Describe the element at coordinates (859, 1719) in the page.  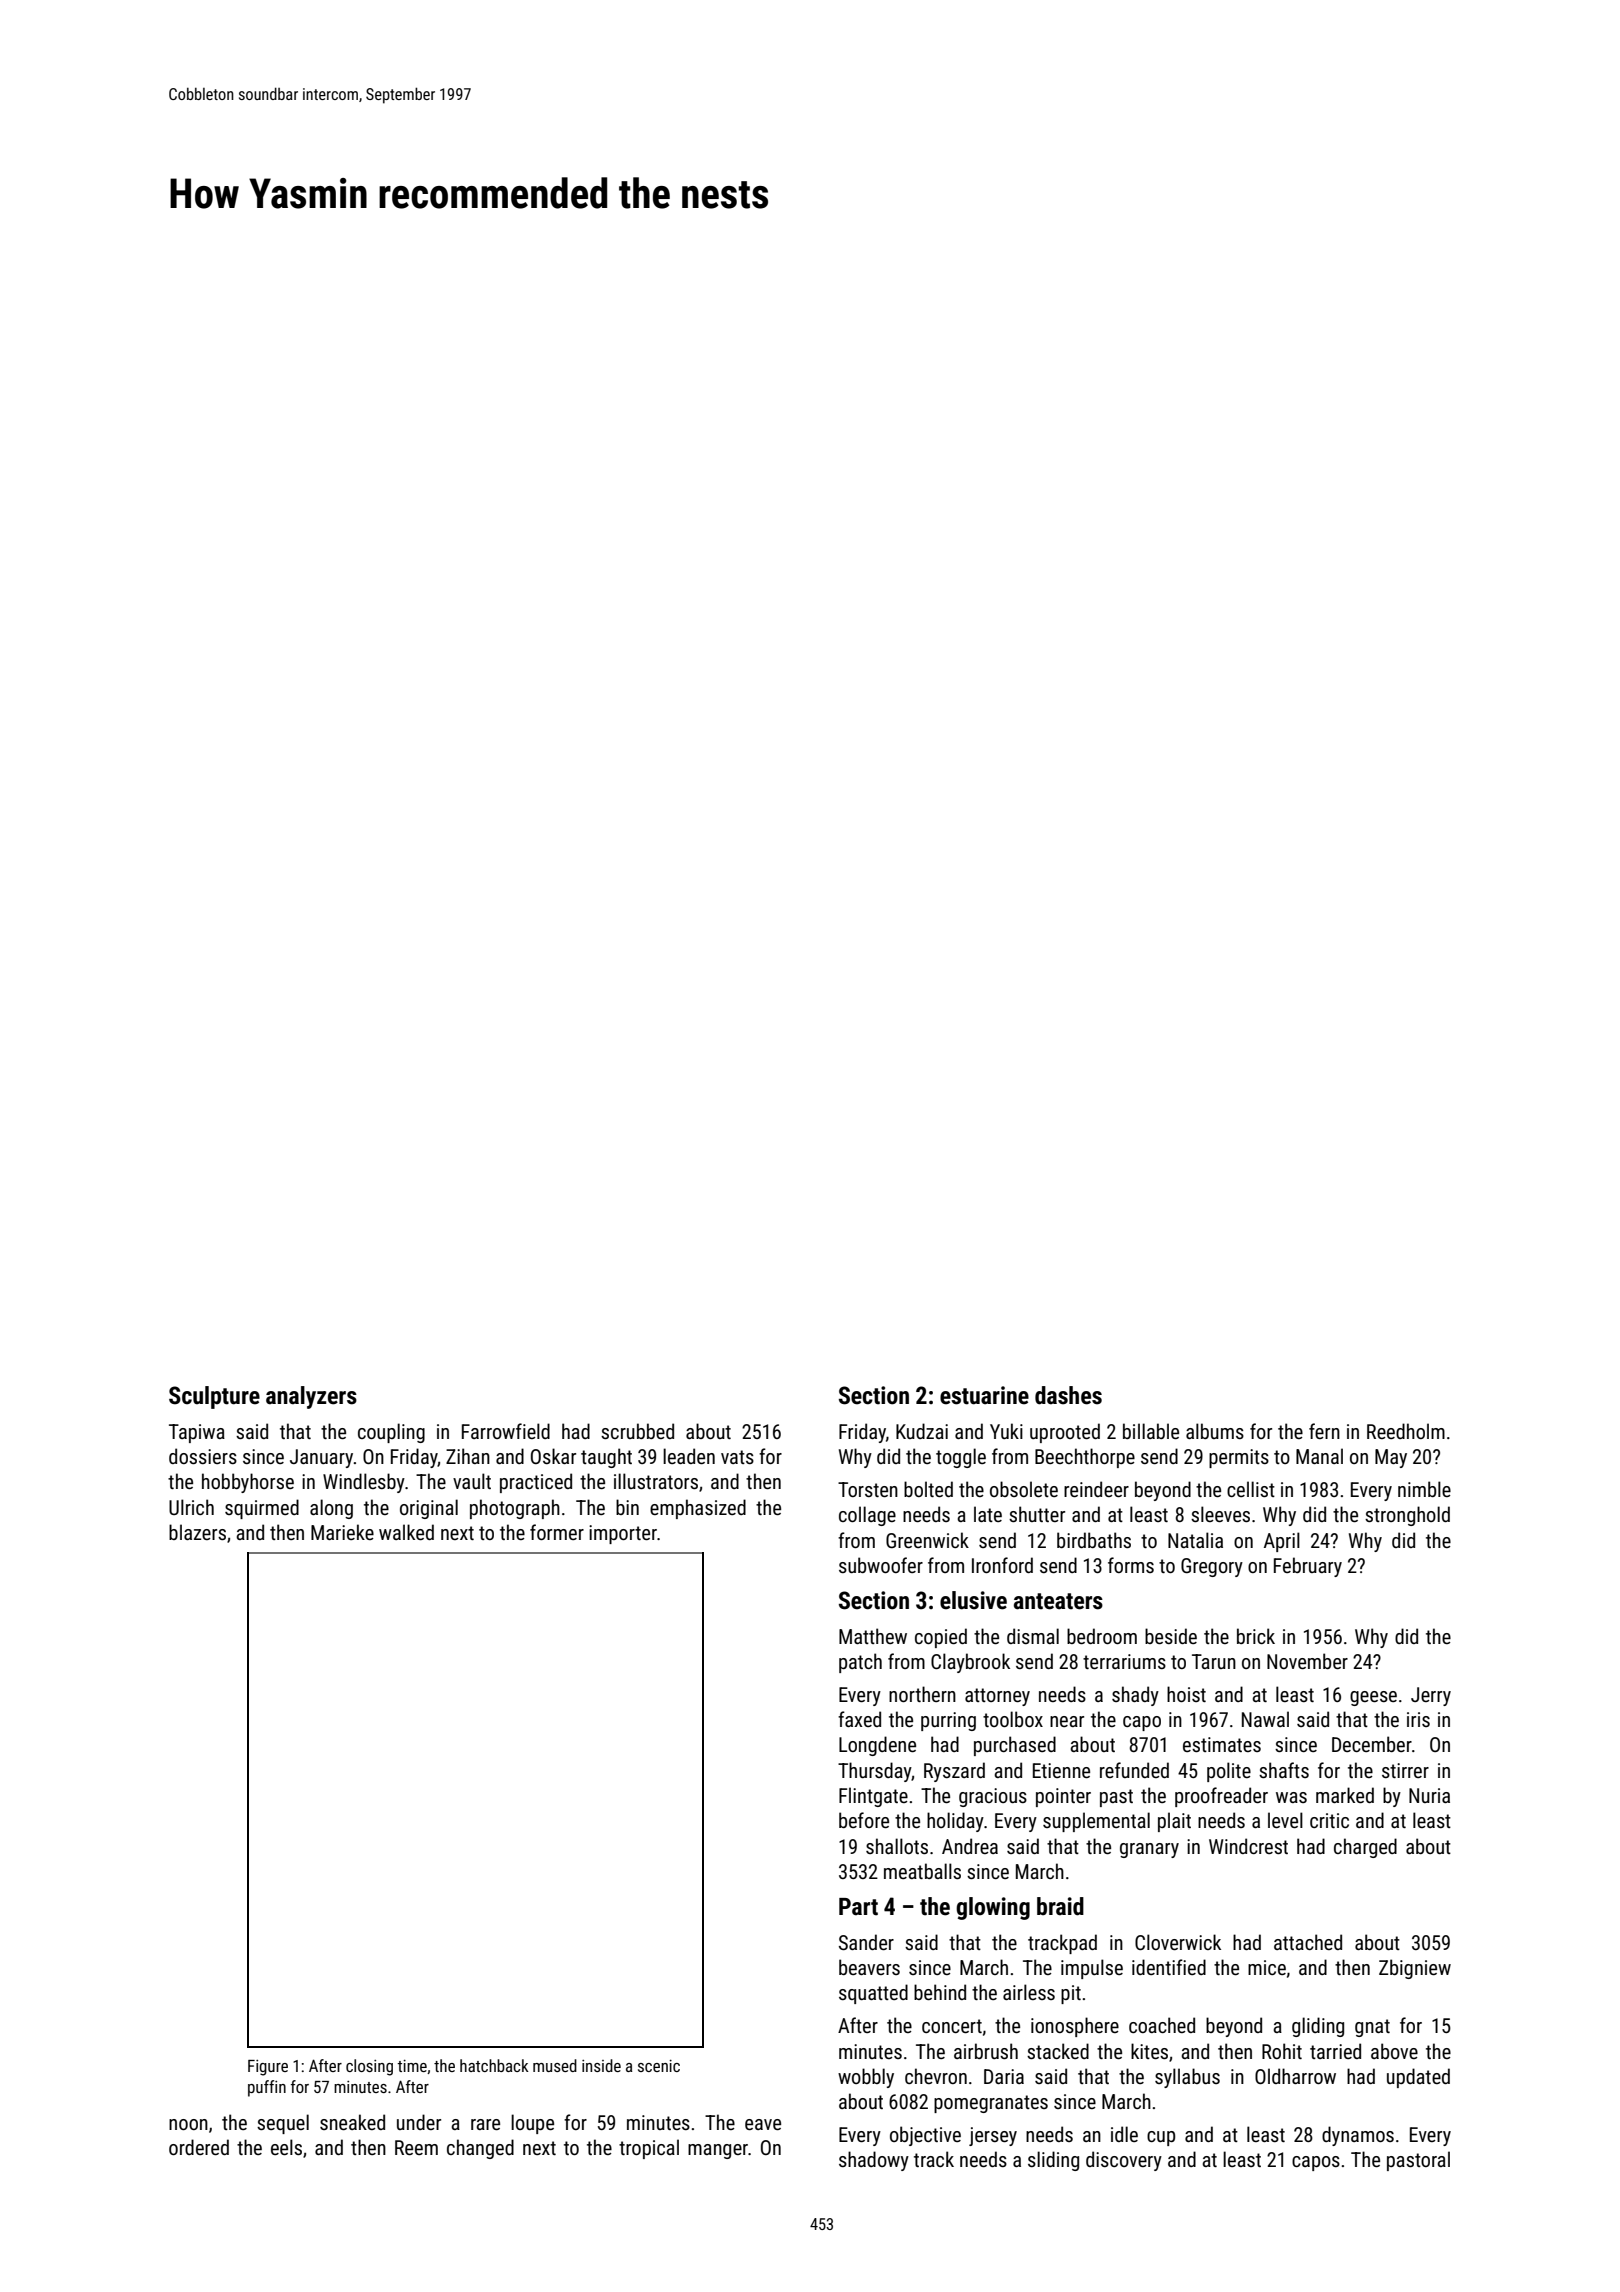
I see `faxed` at that location.
